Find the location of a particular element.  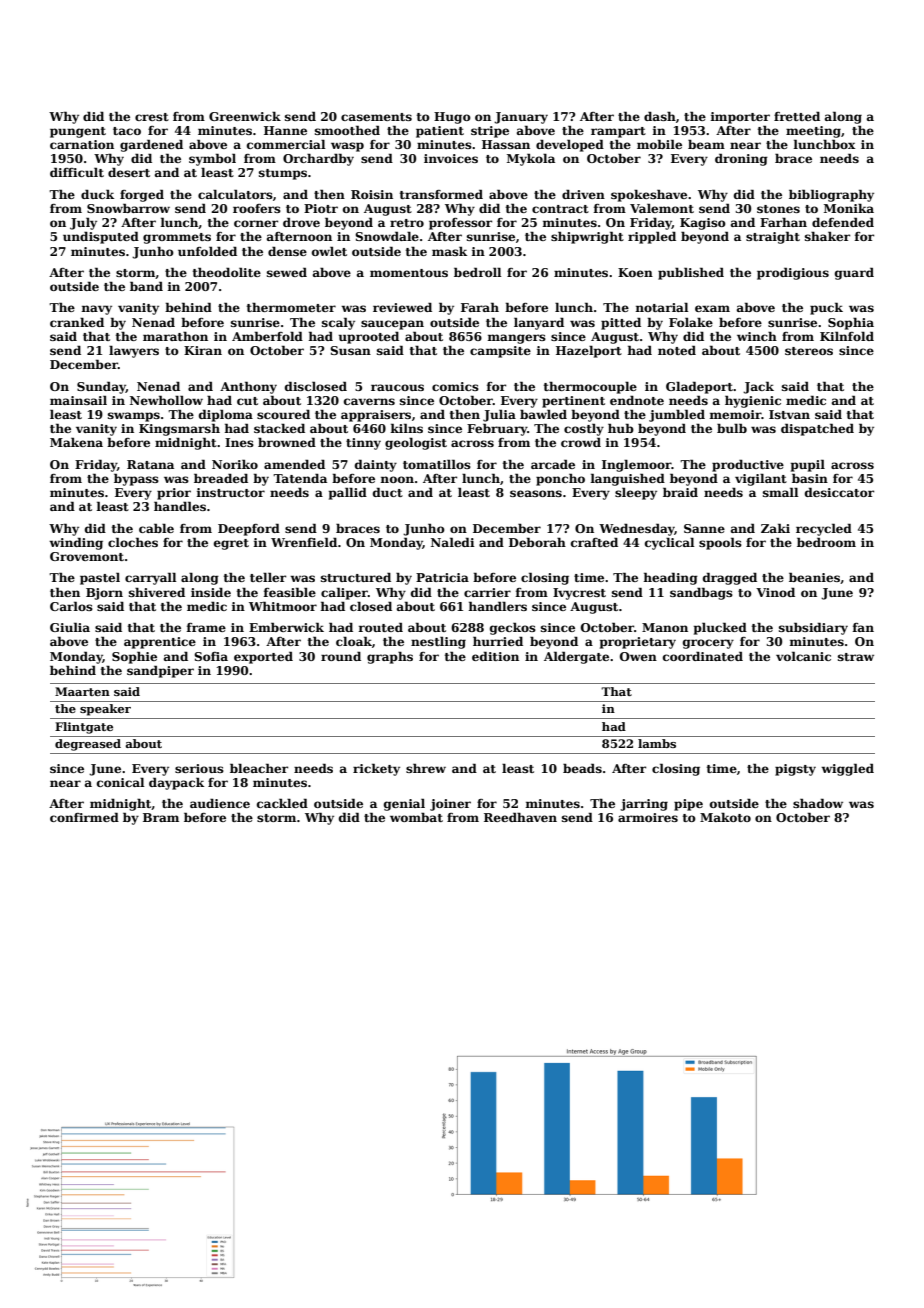

bedroll is located at coordinates (478, 272).
